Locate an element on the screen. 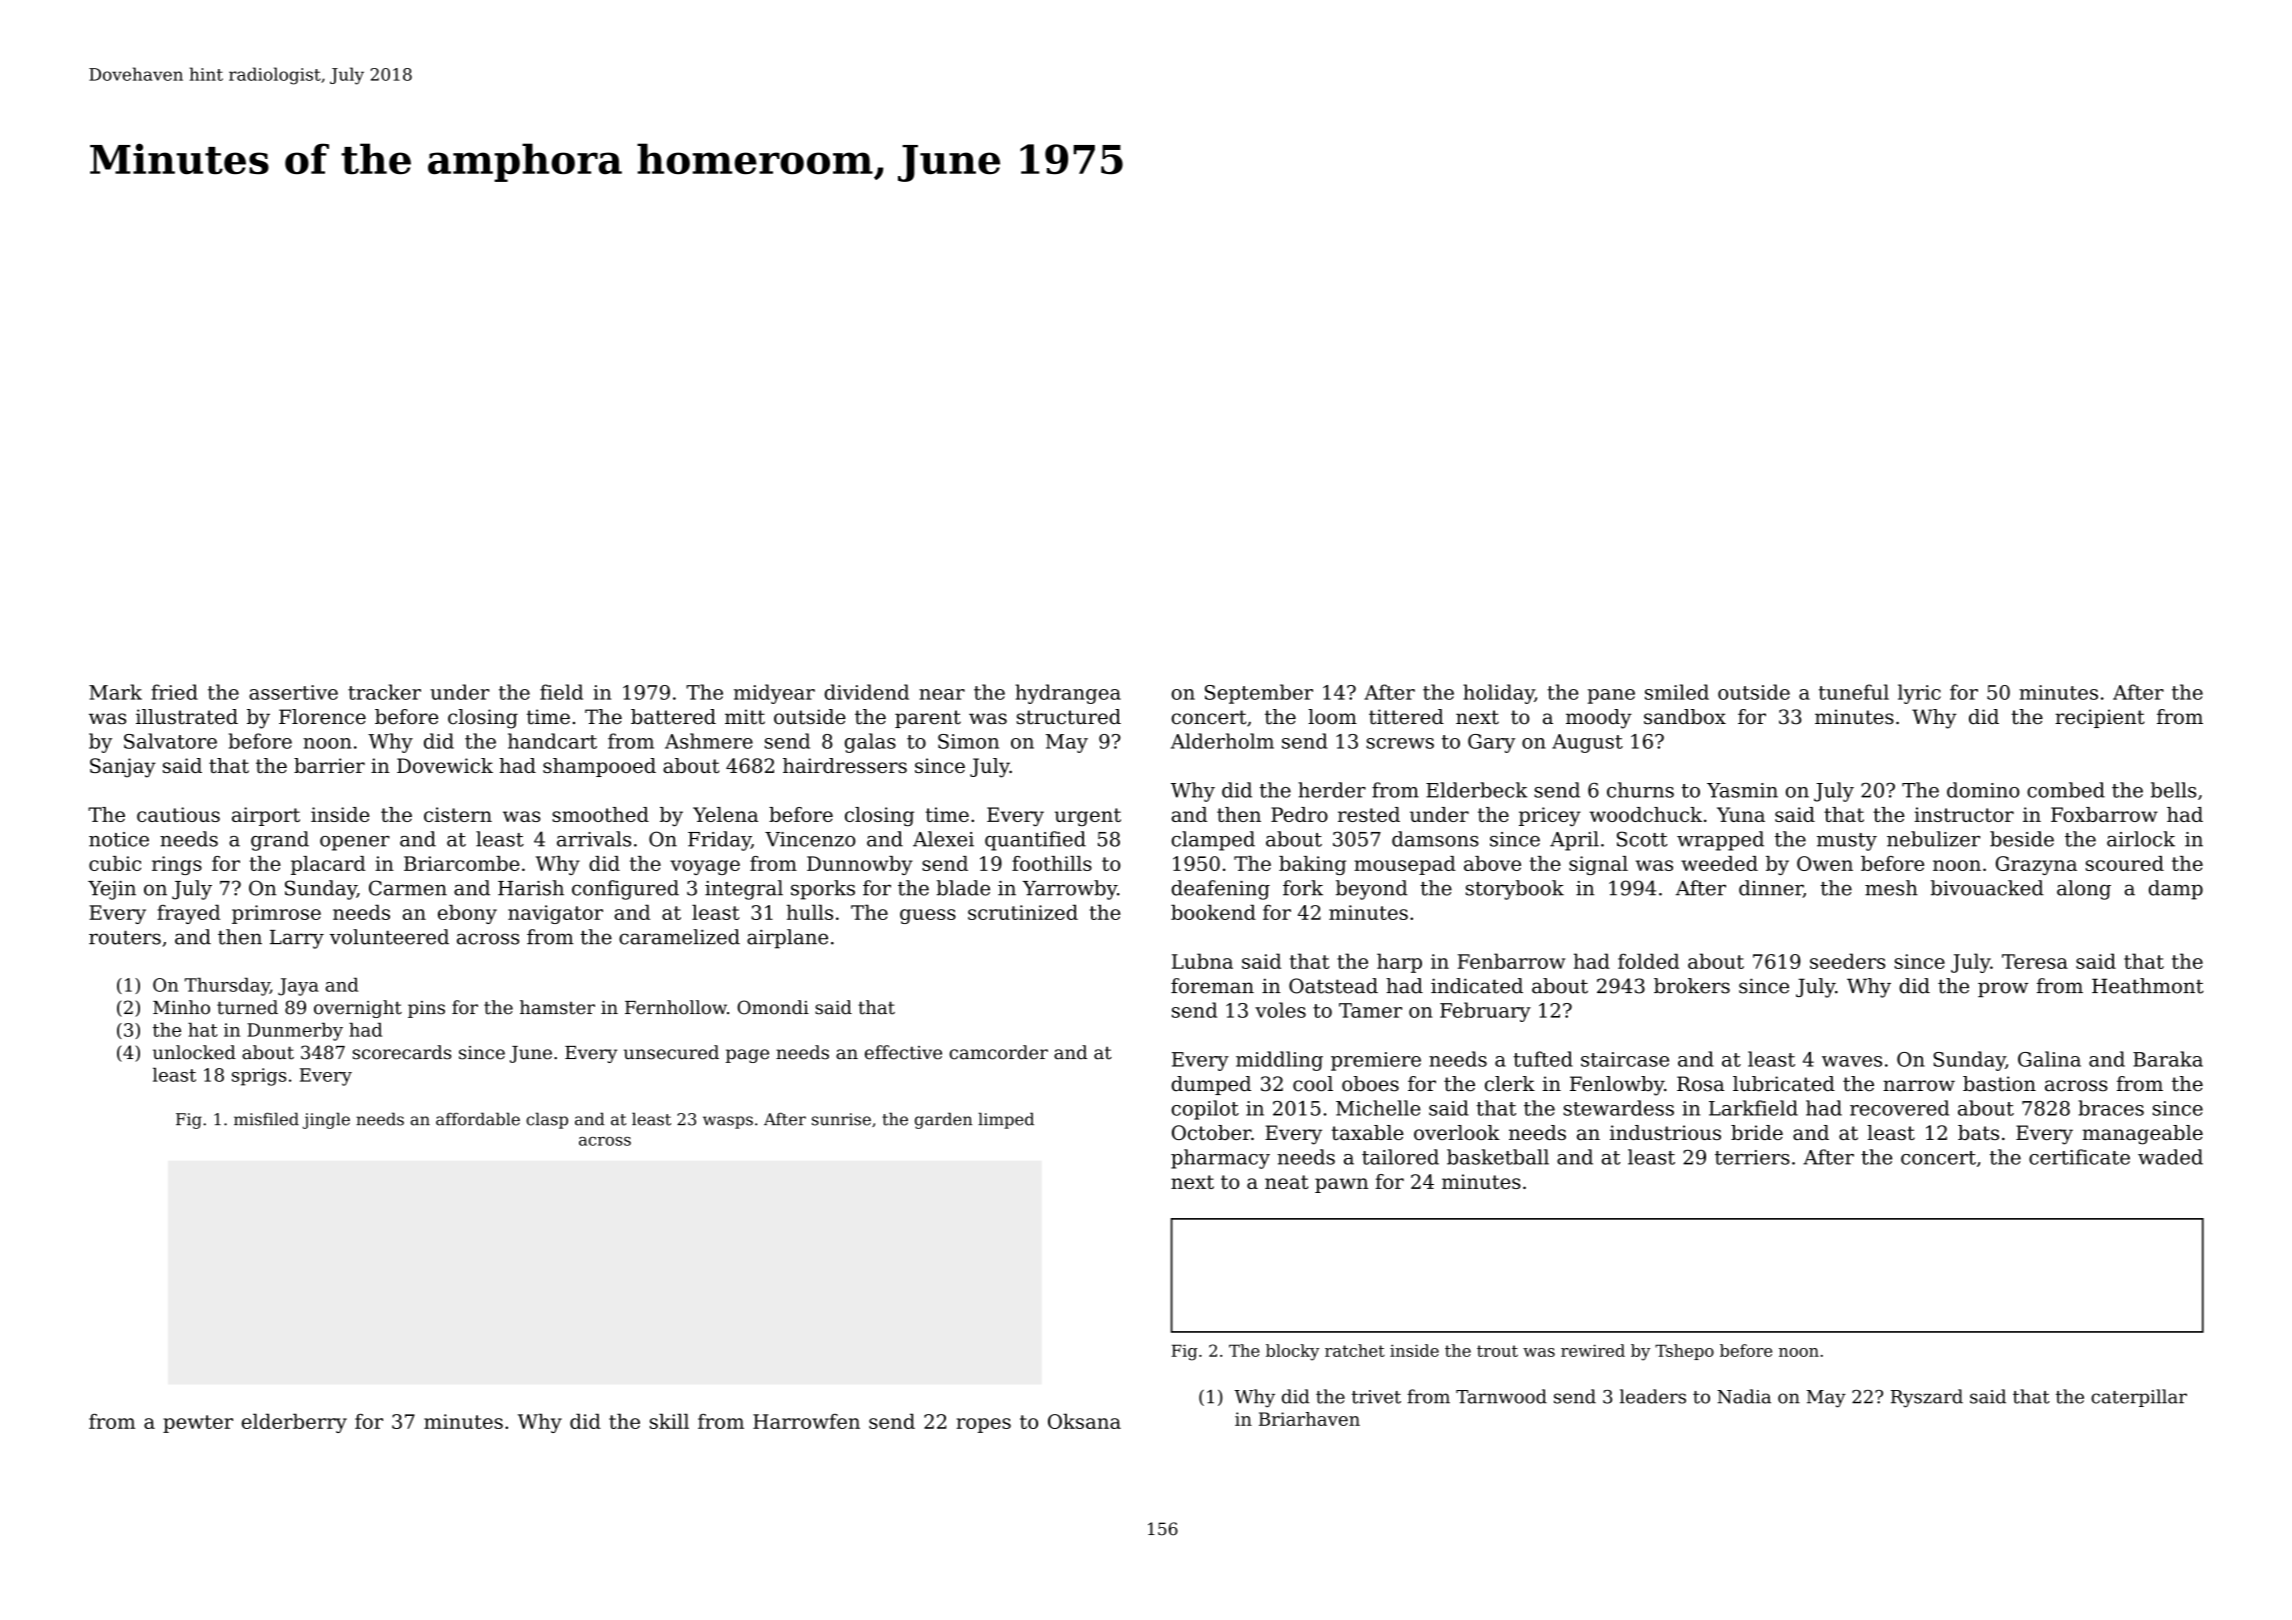 The height and width of the screenshot is (1620, 2292). tracker is located at coordinates (384, 692).
